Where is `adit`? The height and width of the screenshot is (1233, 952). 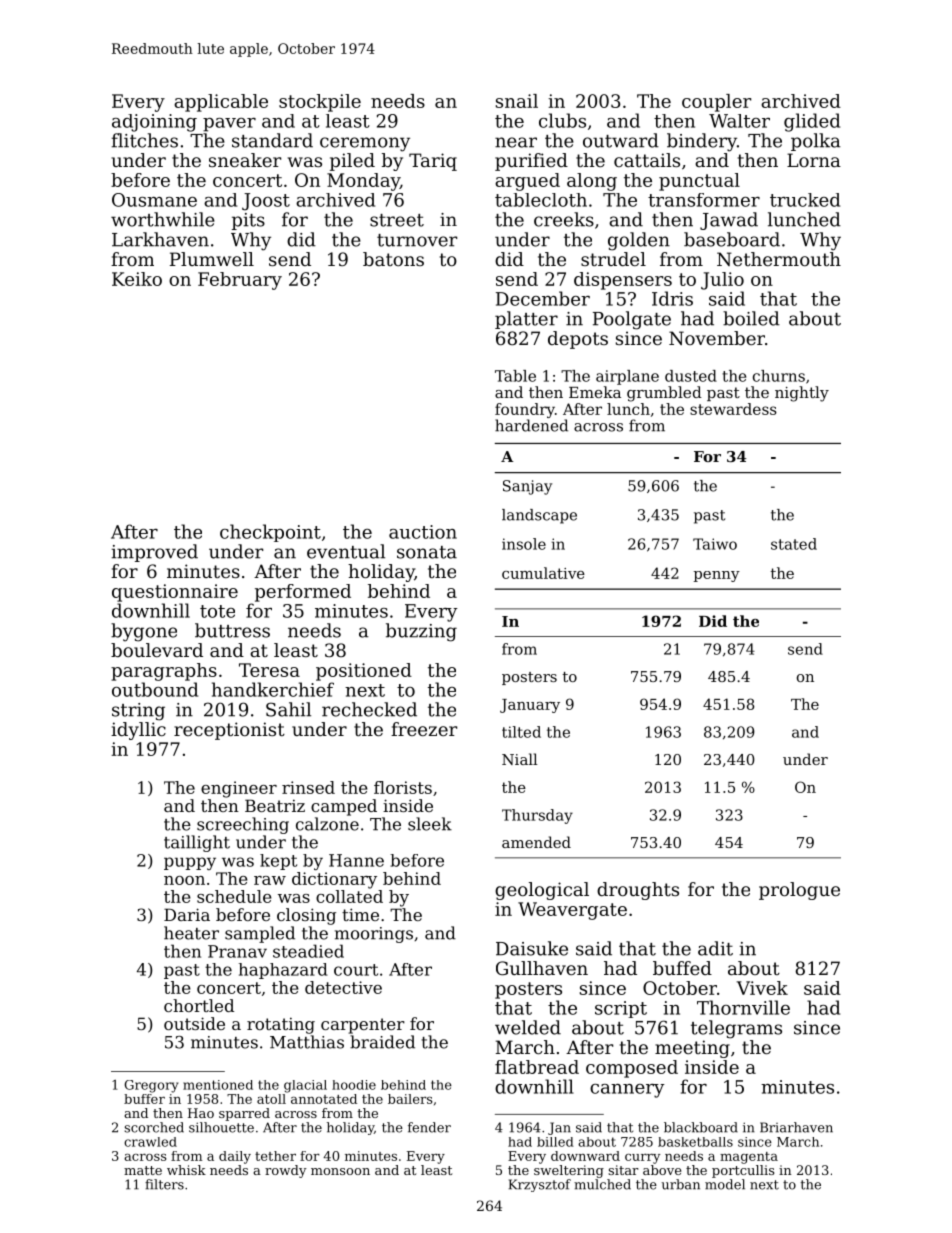
adit is located at coordinates (715, 948).
